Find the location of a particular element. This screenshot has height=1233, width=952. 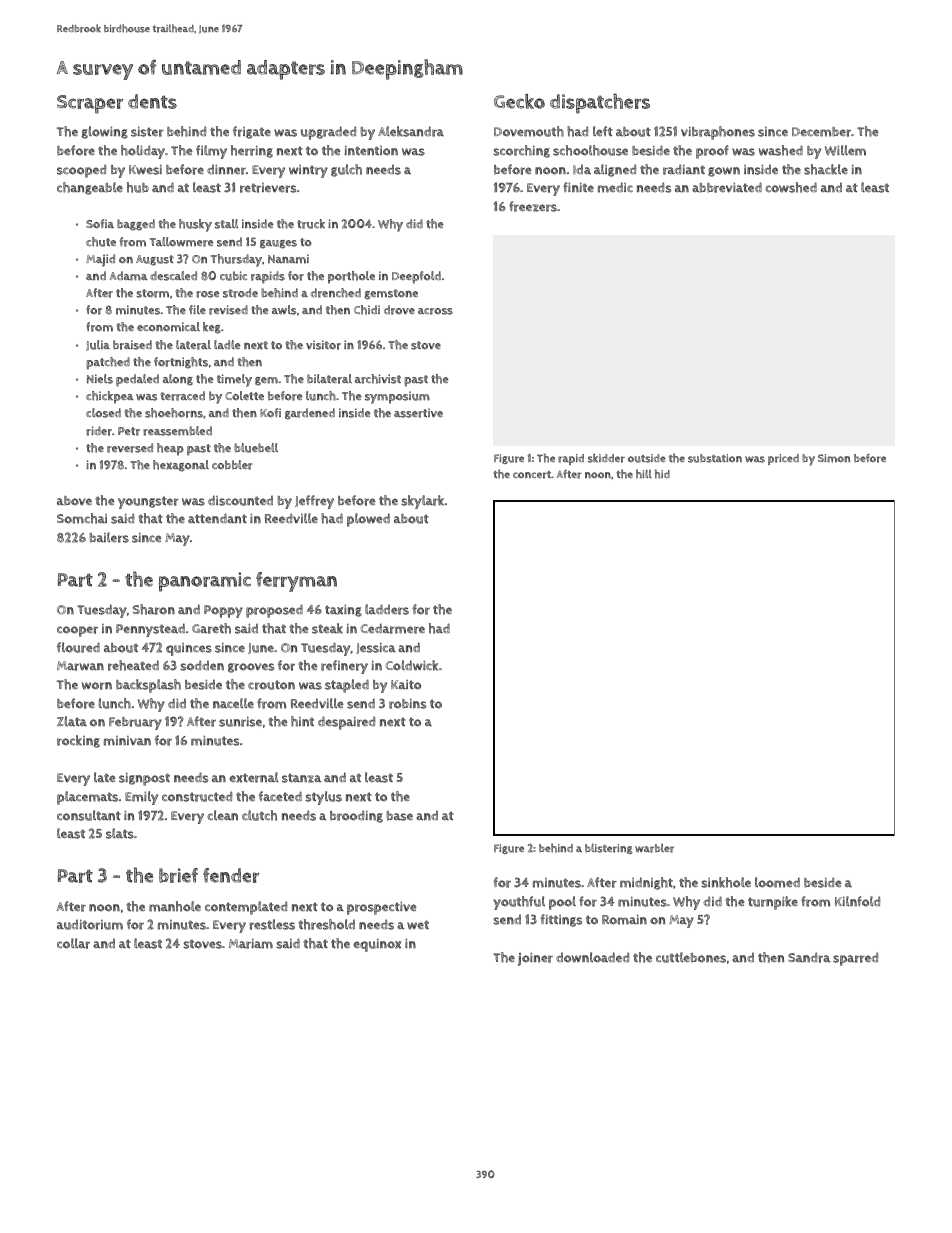

base is located at coordinates (400, 816).
